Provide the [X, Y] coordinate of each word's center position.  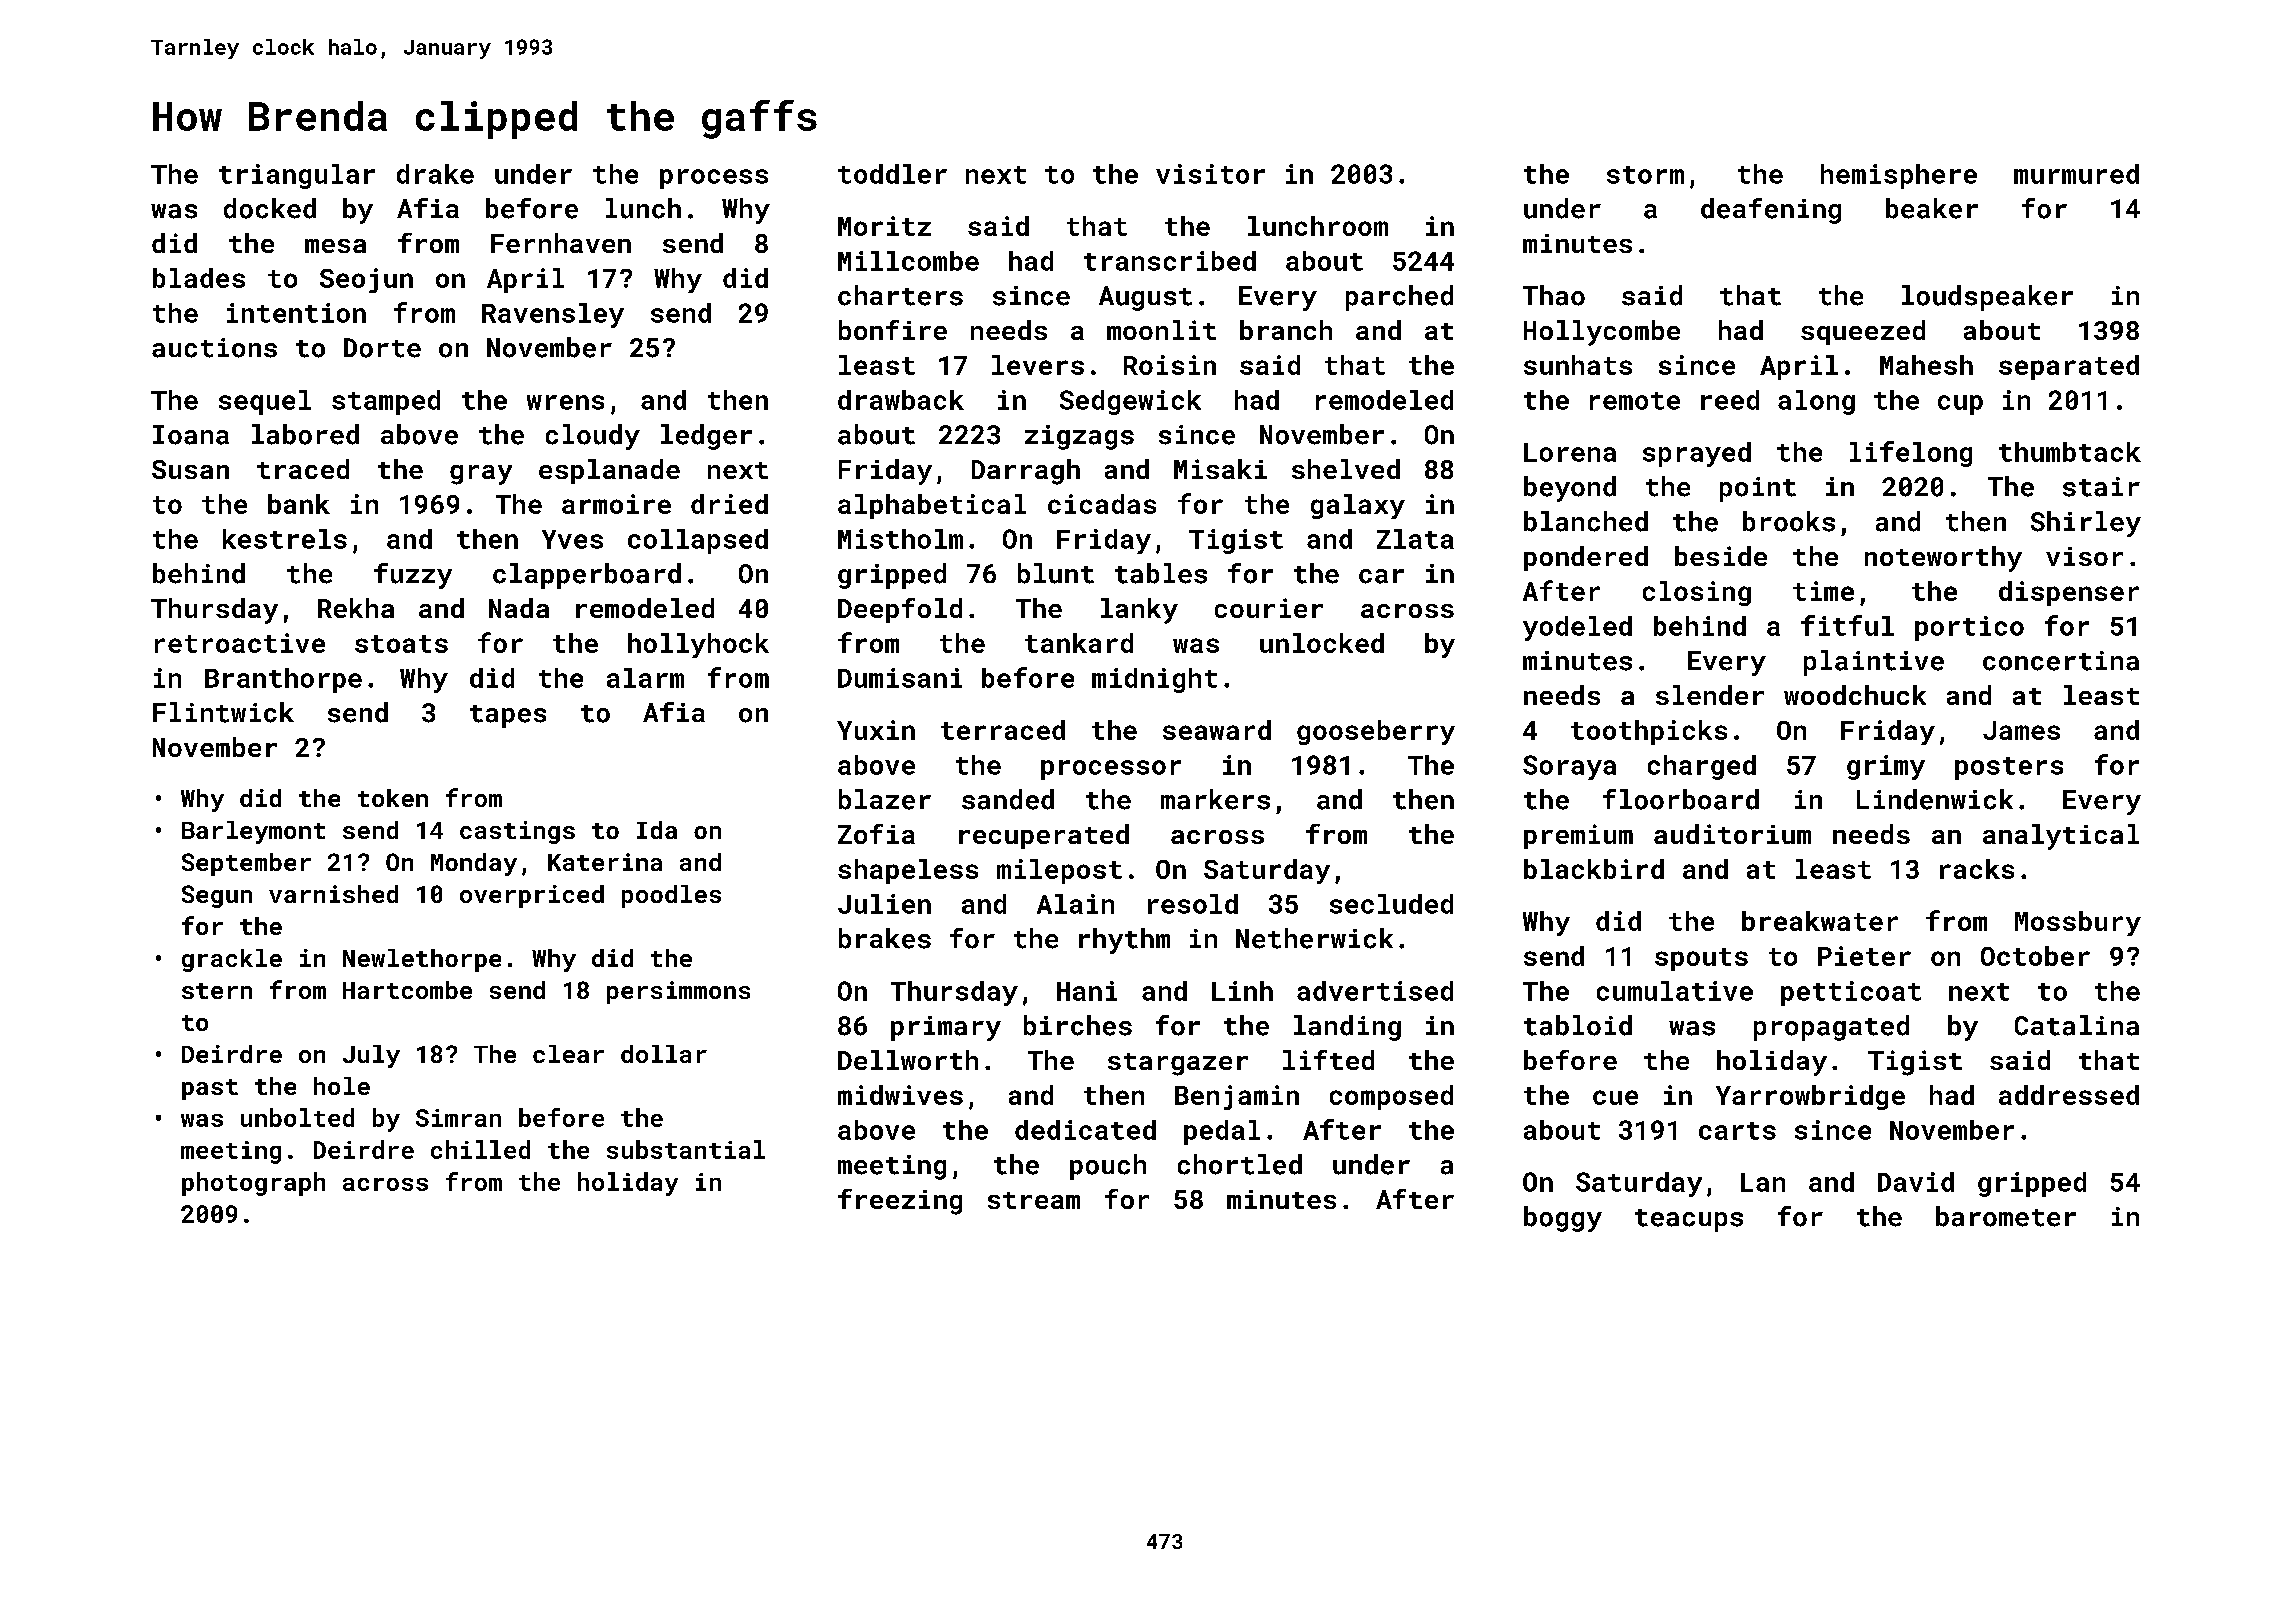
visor [2084, 556]
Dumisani [900, 678]
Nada [519, 608]
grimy [1886, 767]
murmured [2076, 174]
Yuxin [876, 730]
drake [435, 174]
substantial [686, 1149]
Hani [1087, 991]
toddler [892, 174]
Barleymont [253, 832]
